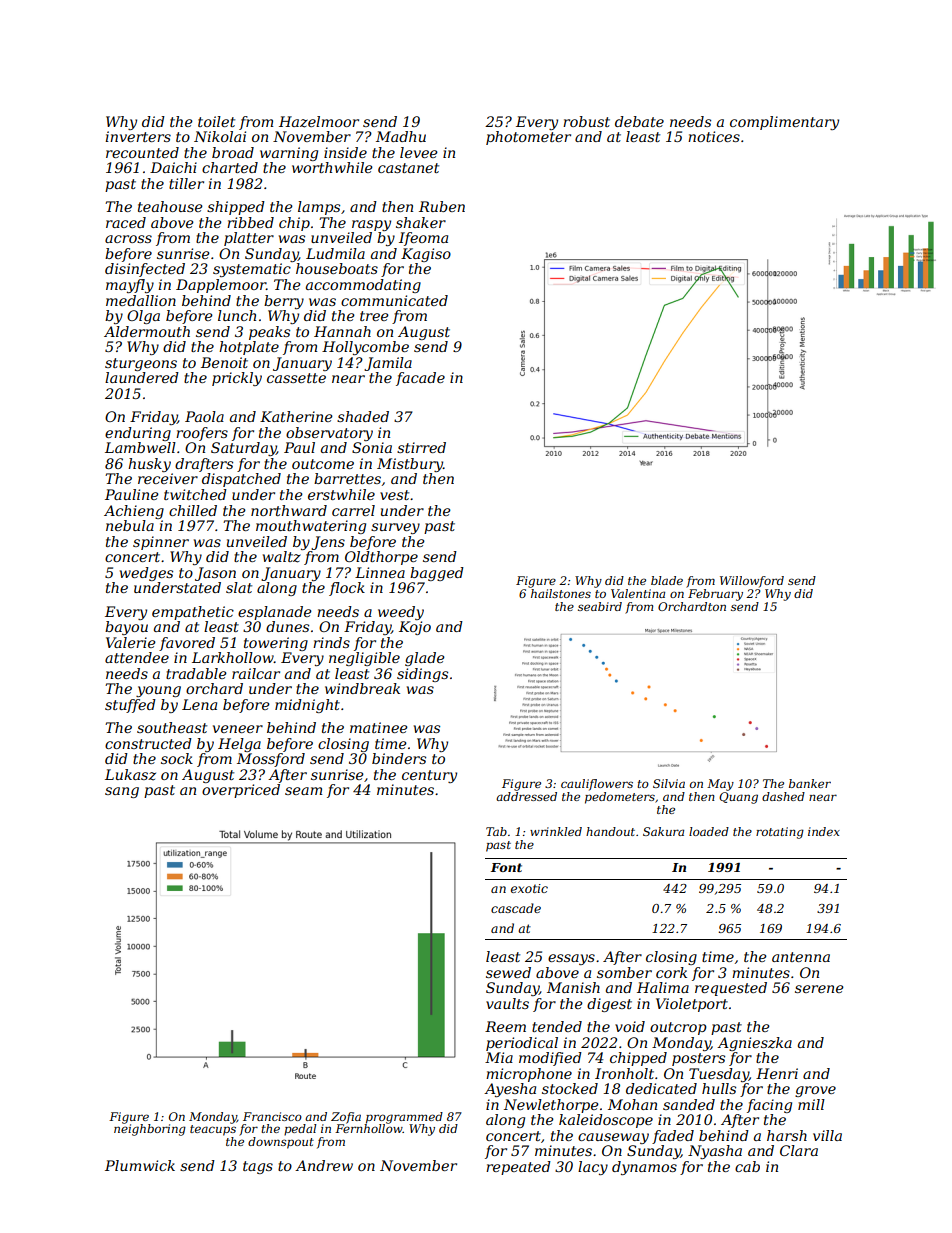 The image size is (952, 1233). What do you see at coordinates (426, 255) in the page?
I see `Kagiso` at bounding box center [426, 255].
